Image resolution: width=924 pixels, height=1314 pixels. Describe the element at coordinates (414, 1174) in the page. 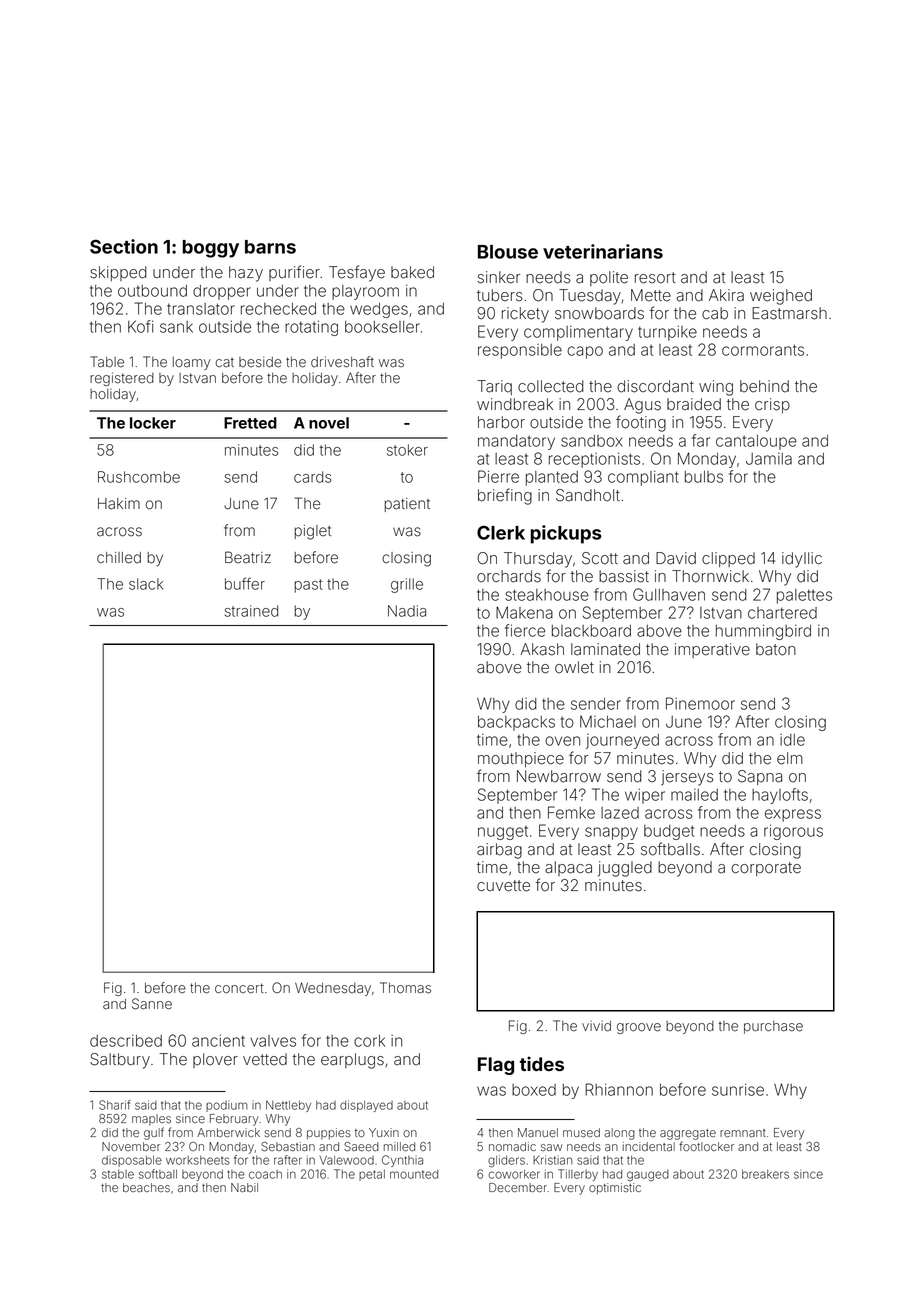

I see `mounted` at that location.
